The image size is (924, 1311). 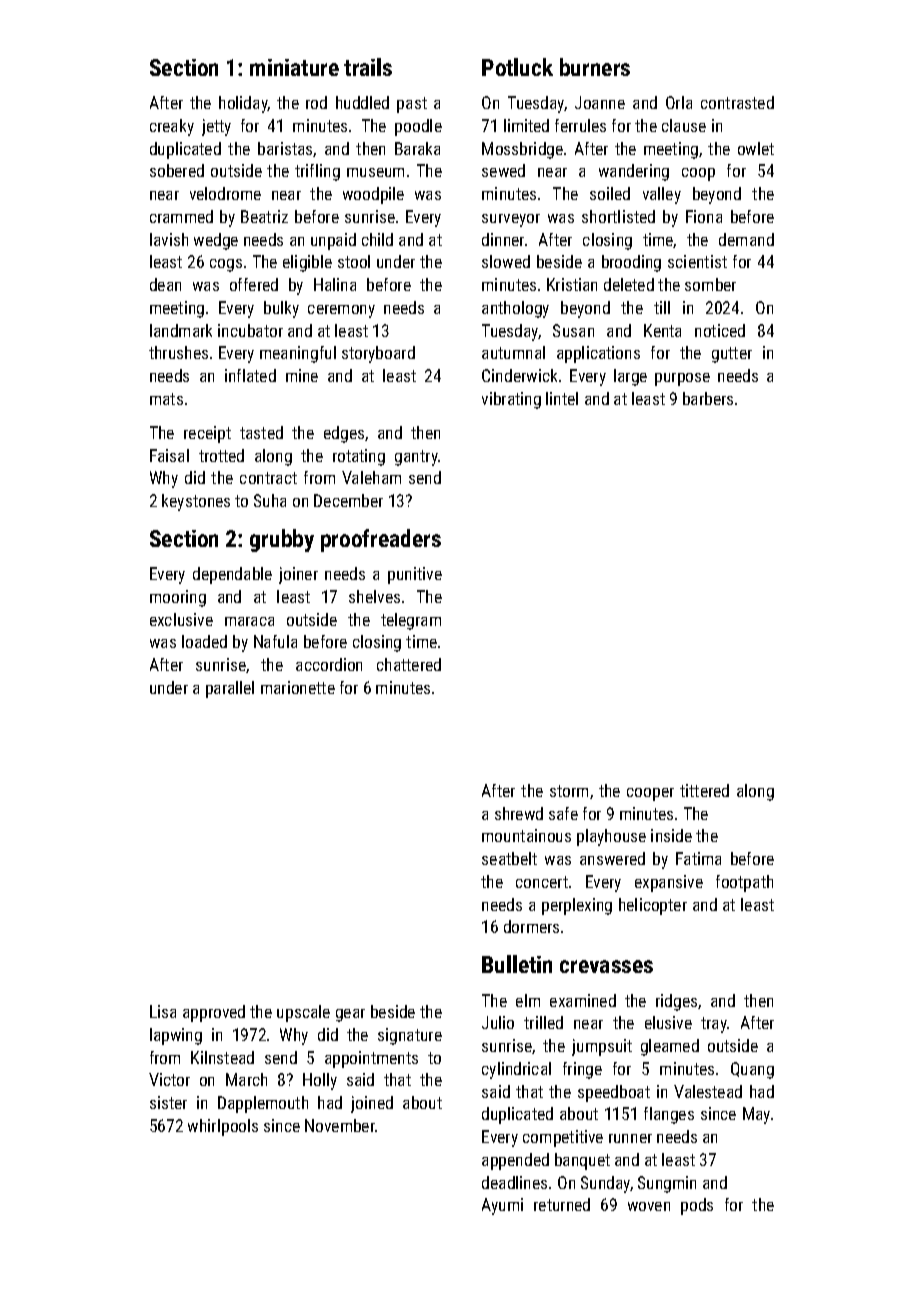 I want to click on tray, so click(x=714, y=1025).
